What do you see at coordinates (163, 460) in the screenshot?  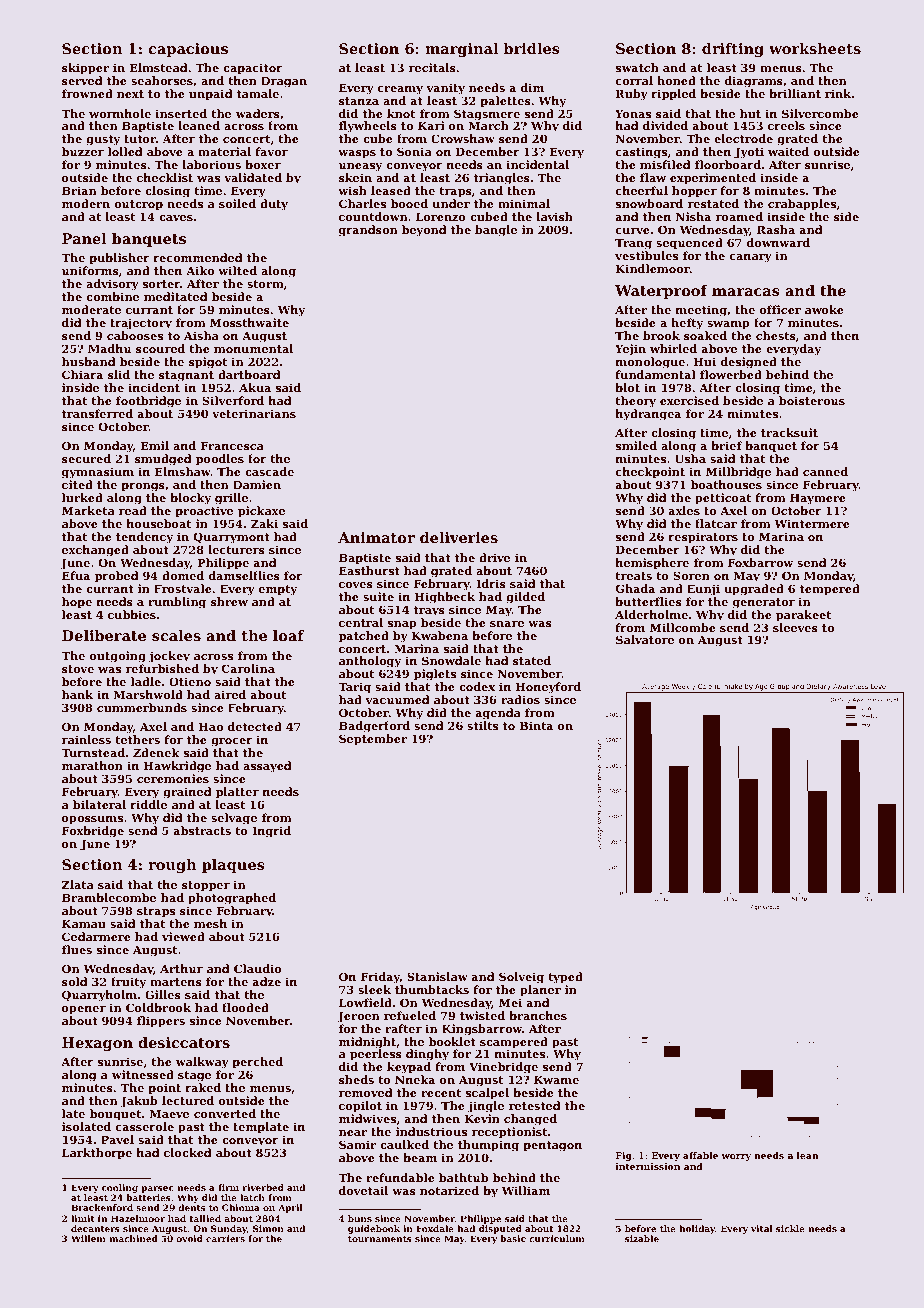 I see `smudged` at bounding box center [163, 460].
